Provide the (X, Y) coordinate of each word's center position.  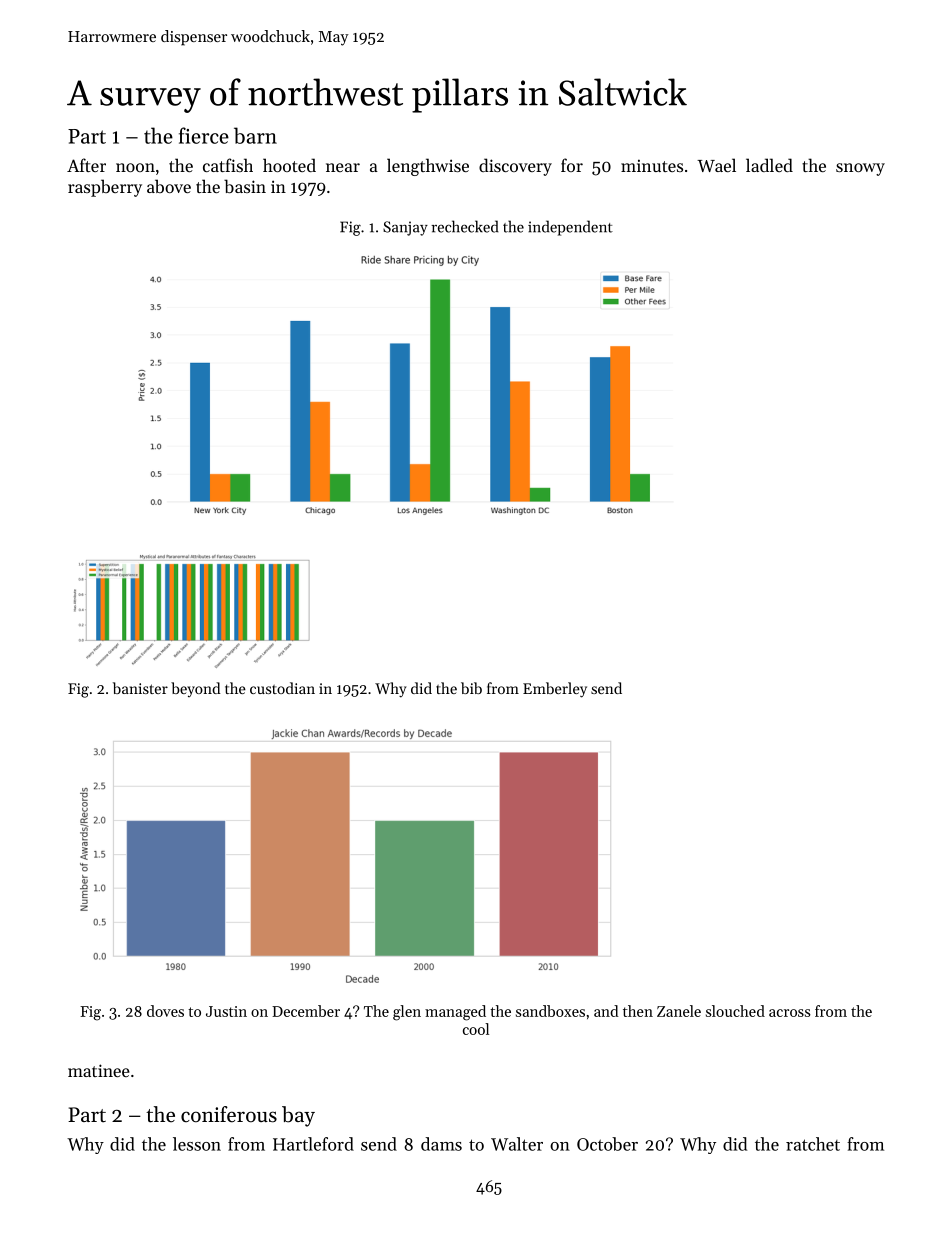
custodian (282, 688)
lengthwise (428, 167)
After (86, 165)
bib (471, 688)
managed (455, 1013)
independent (570, 228)
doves (165, 1011)
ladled (769, 165)
